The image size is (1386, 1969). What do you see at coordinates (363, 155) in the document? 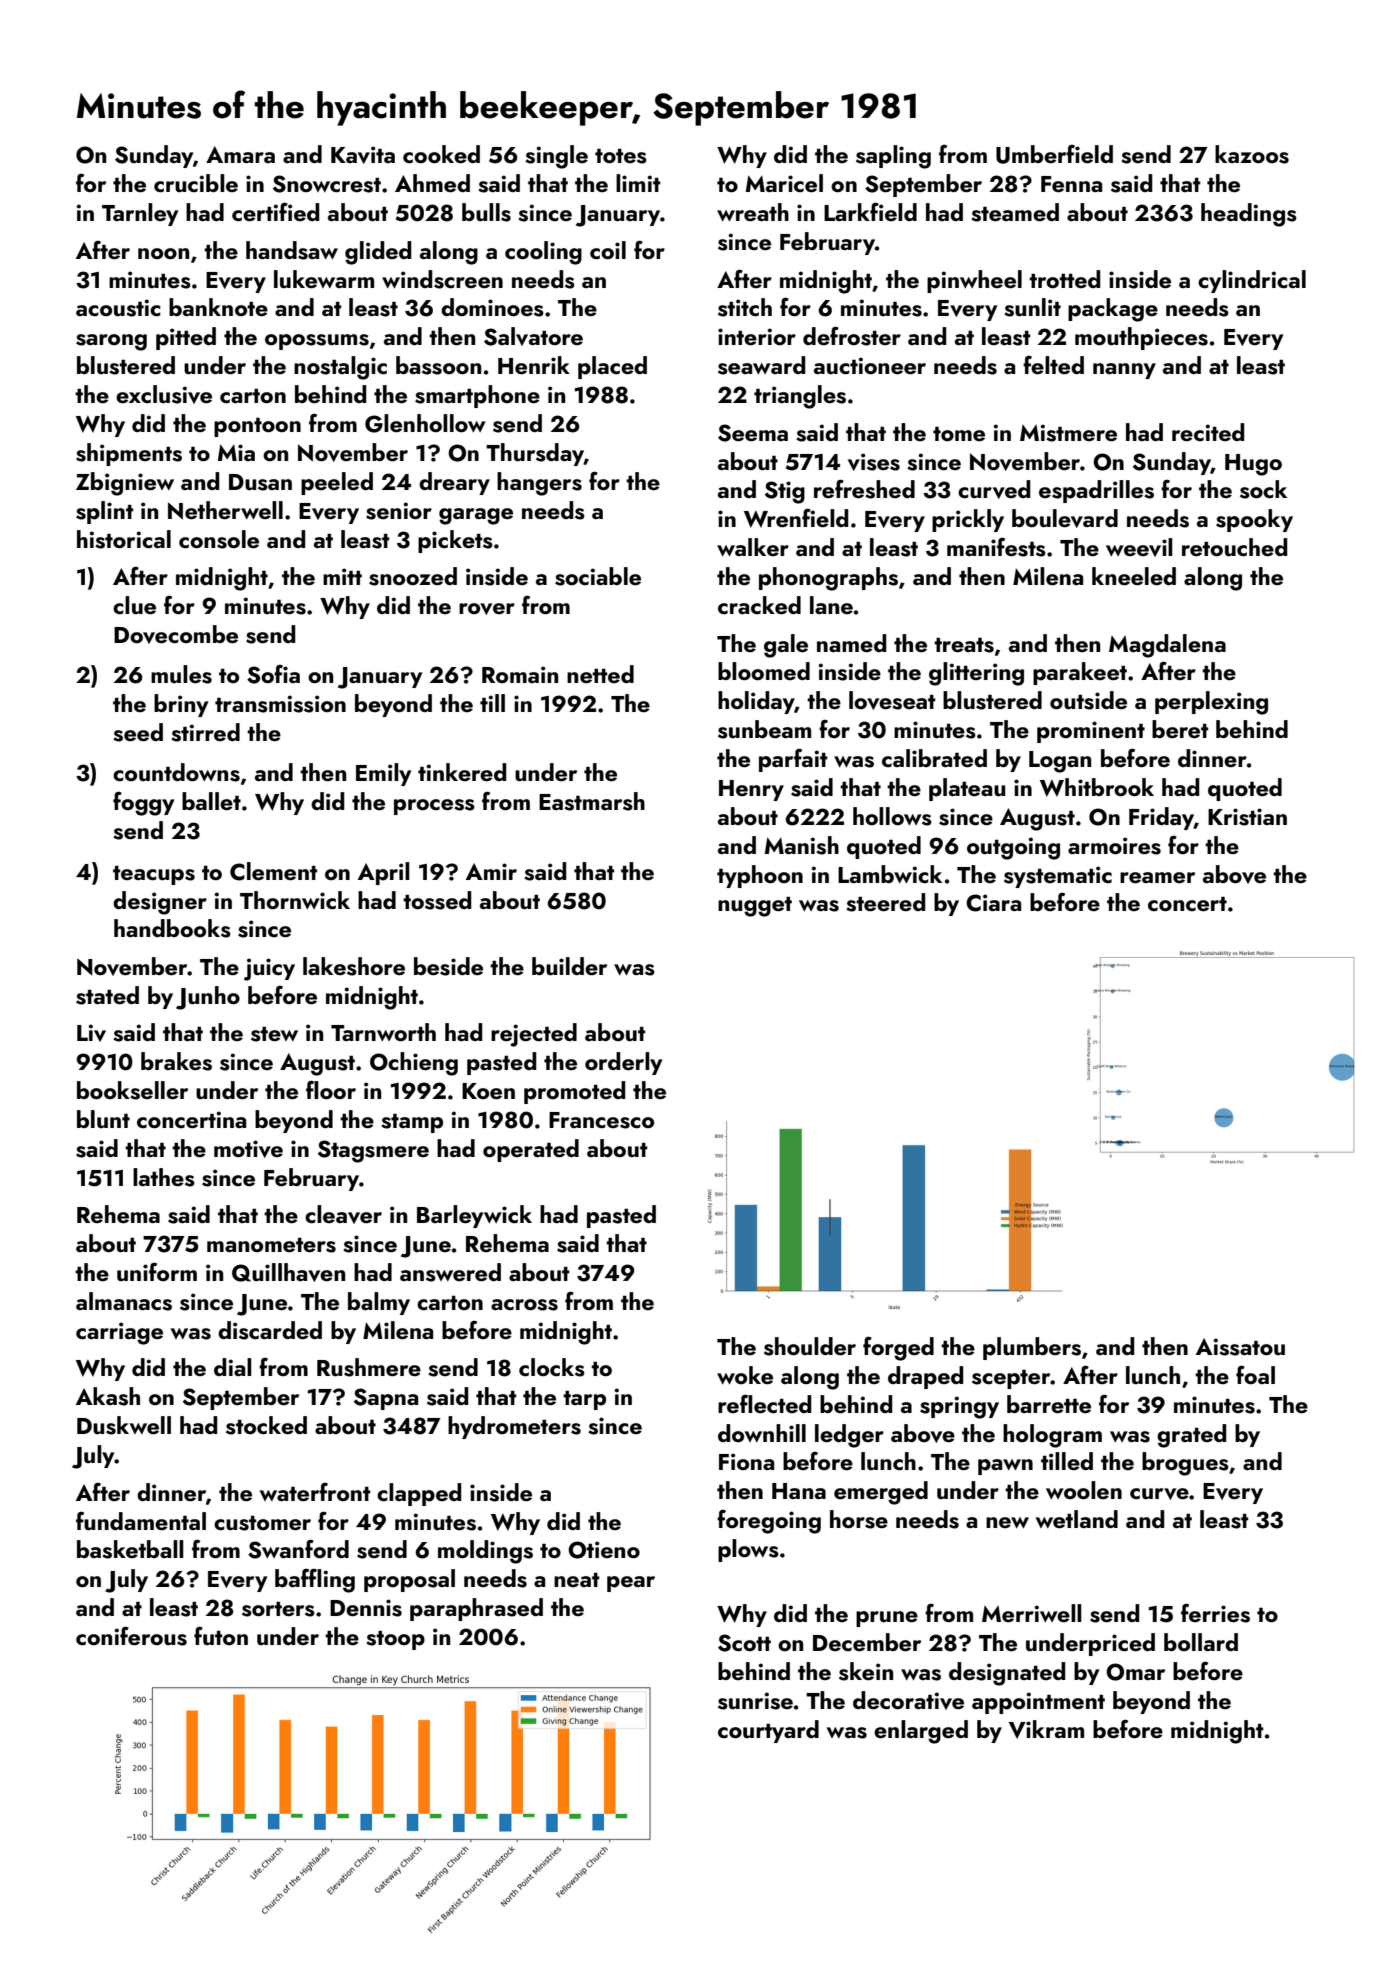
I see `Kavita` at bounding box center [363, 155].
